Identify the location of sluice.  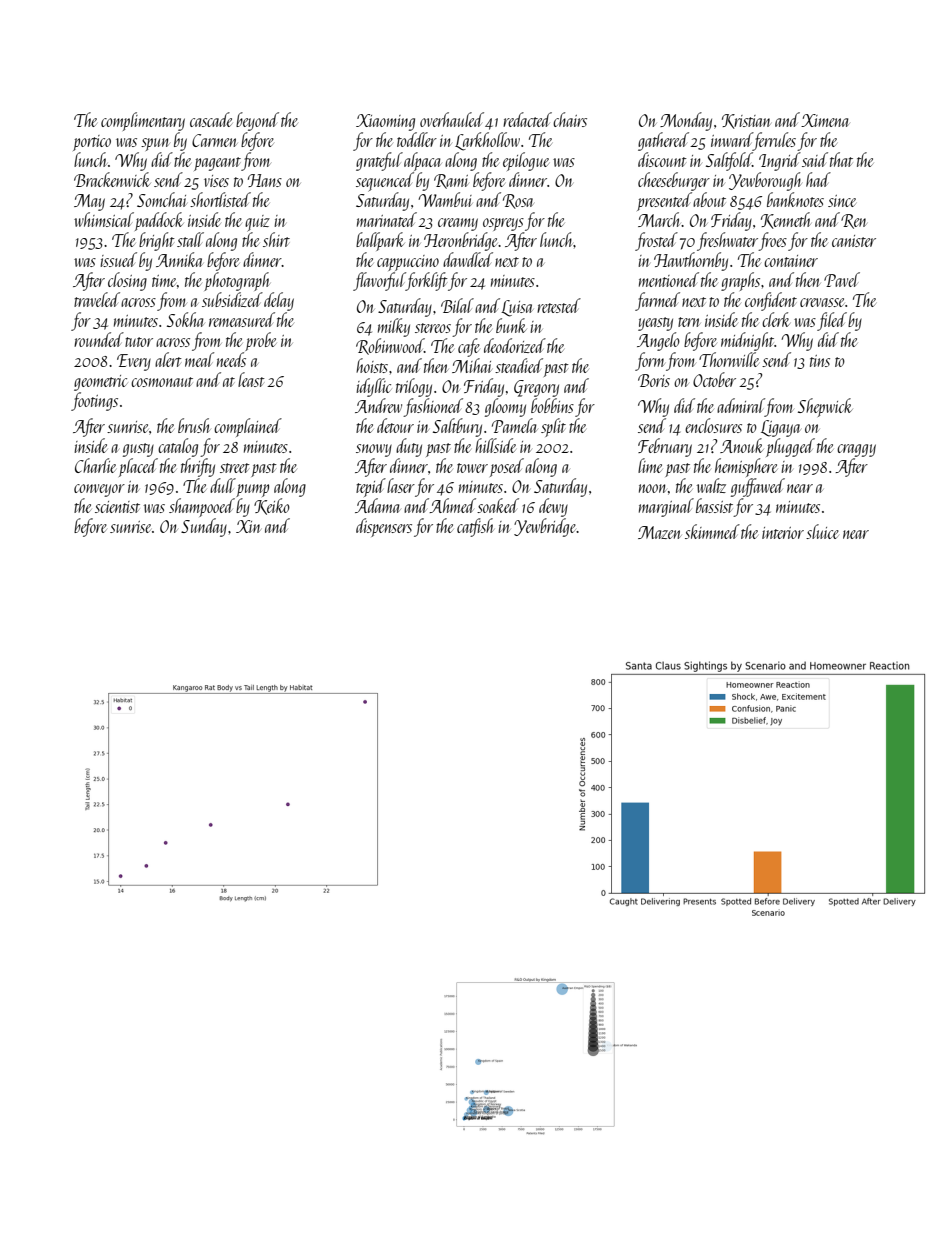
(822, 531).
